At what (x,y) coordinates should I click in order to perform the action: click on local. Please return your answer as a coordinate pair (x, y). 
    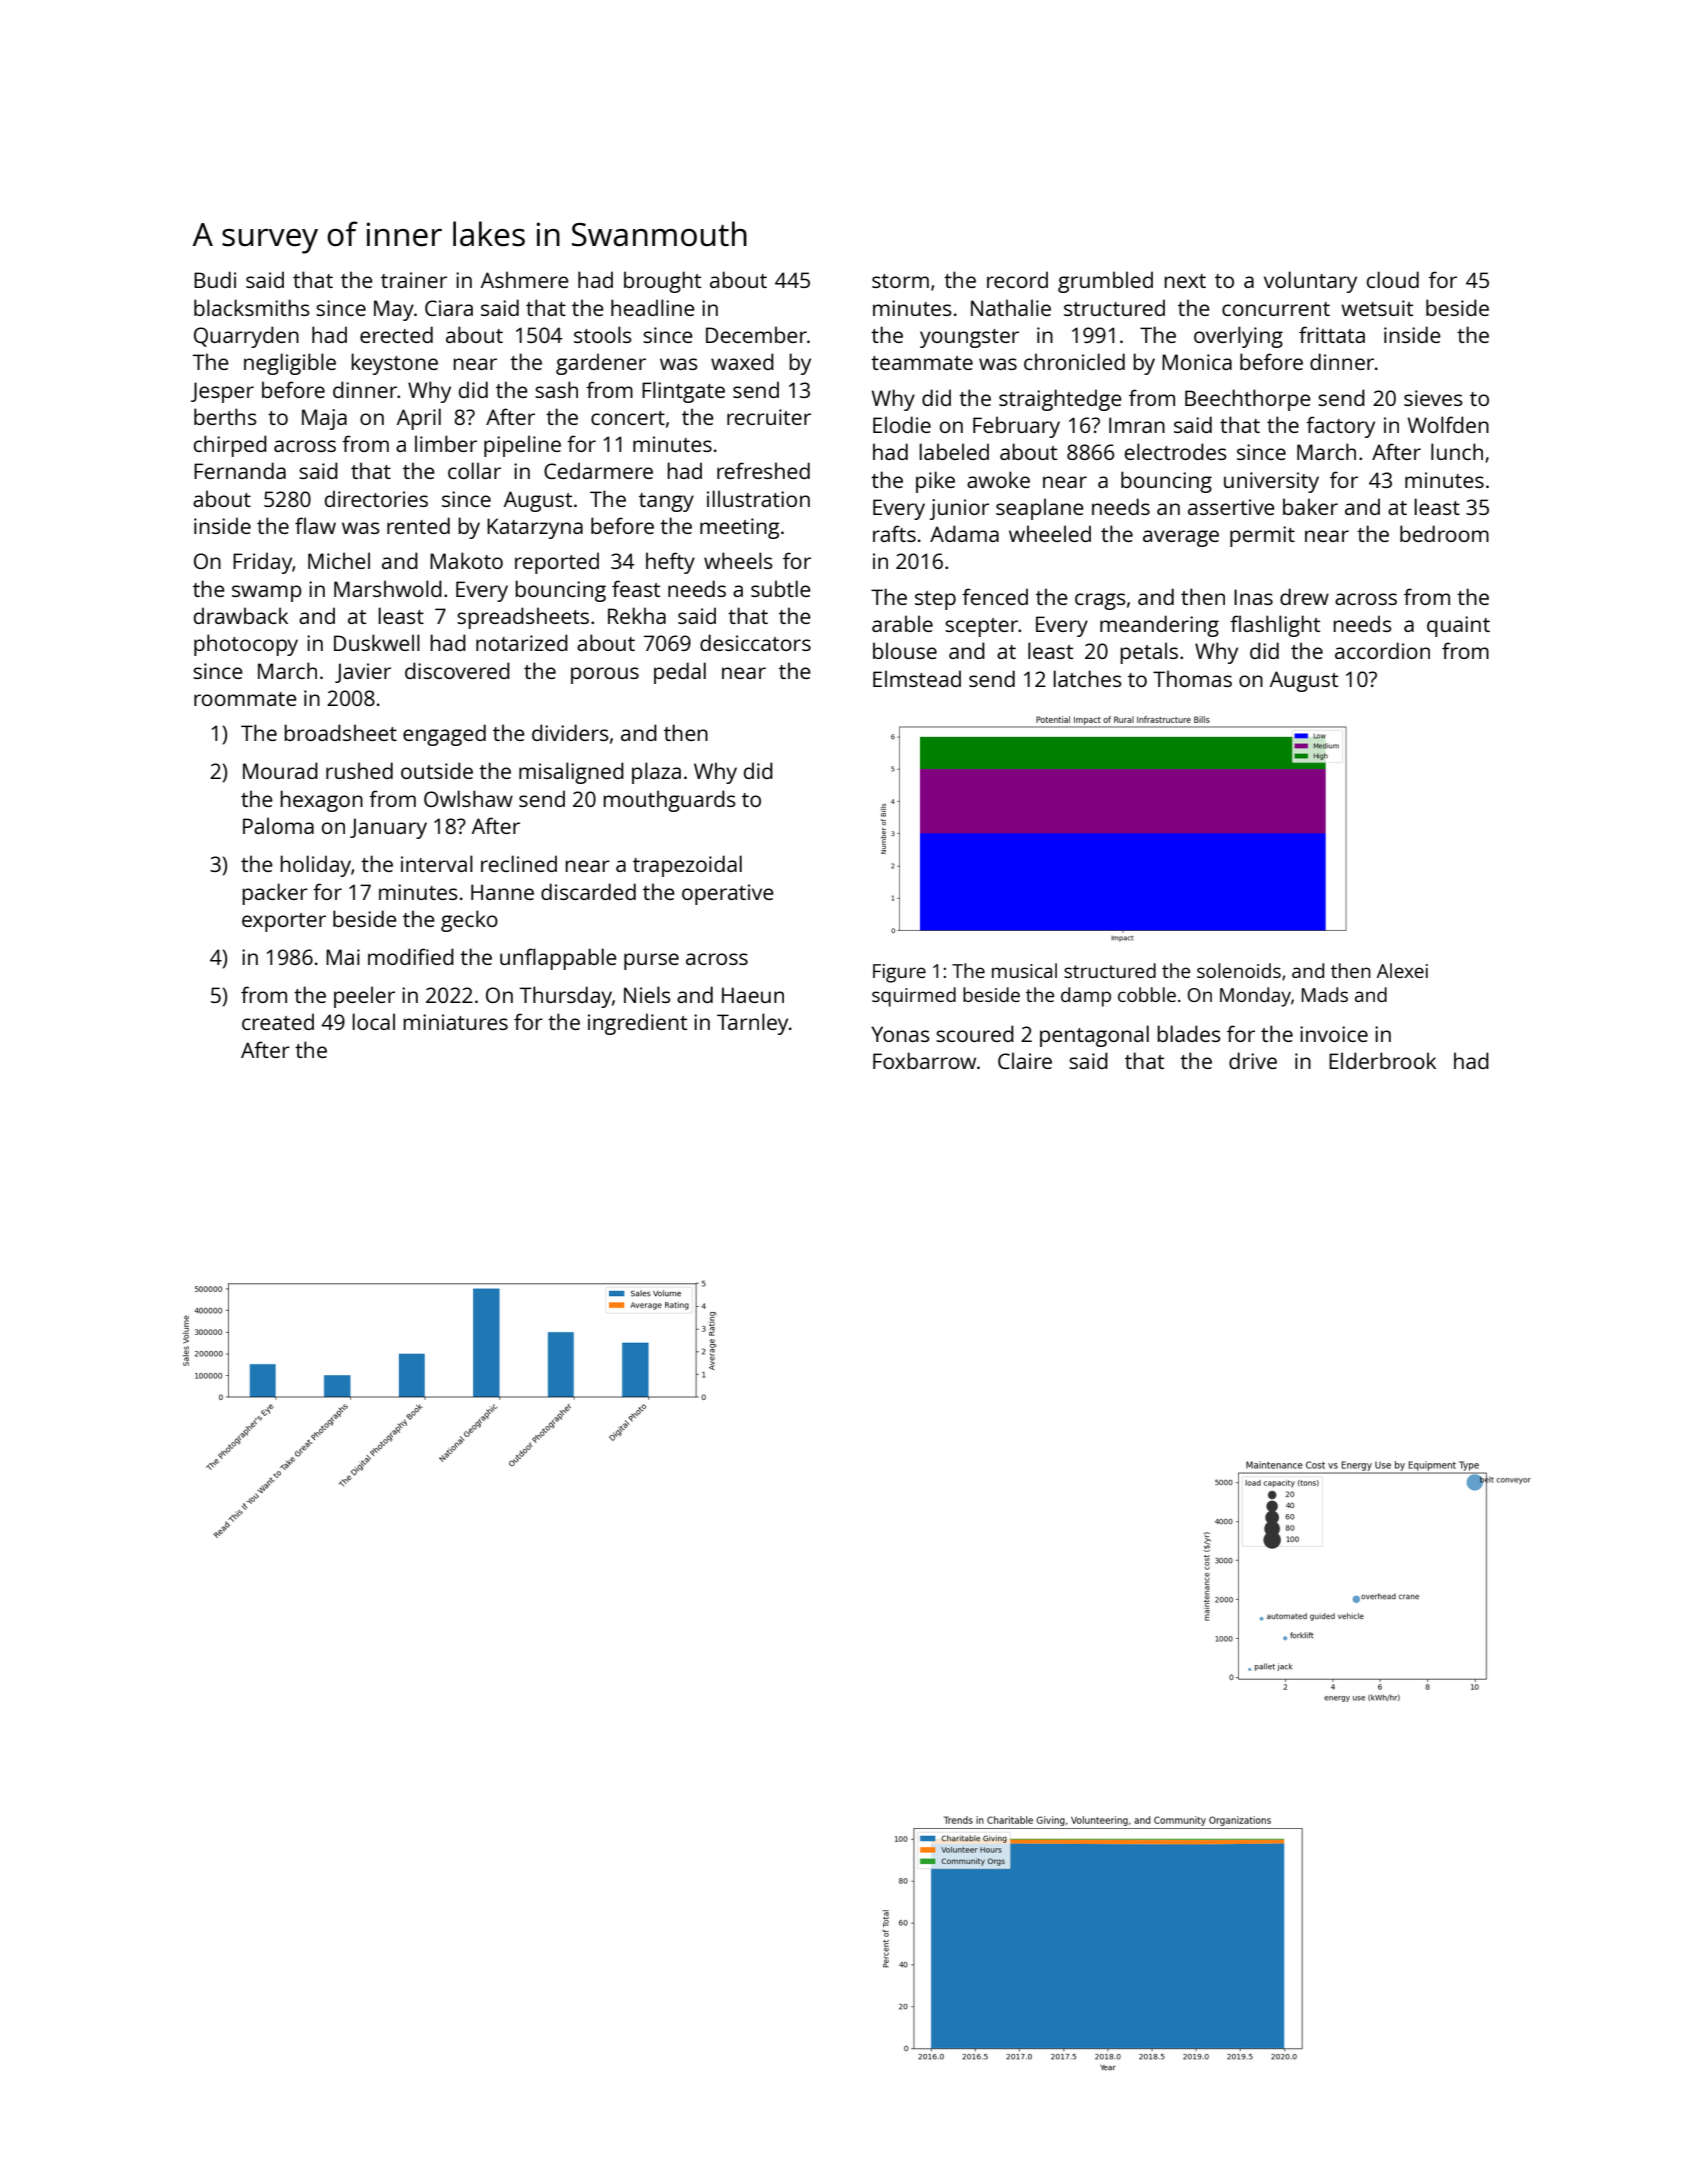
    Looking at the image, I should click on (373, 1021).
